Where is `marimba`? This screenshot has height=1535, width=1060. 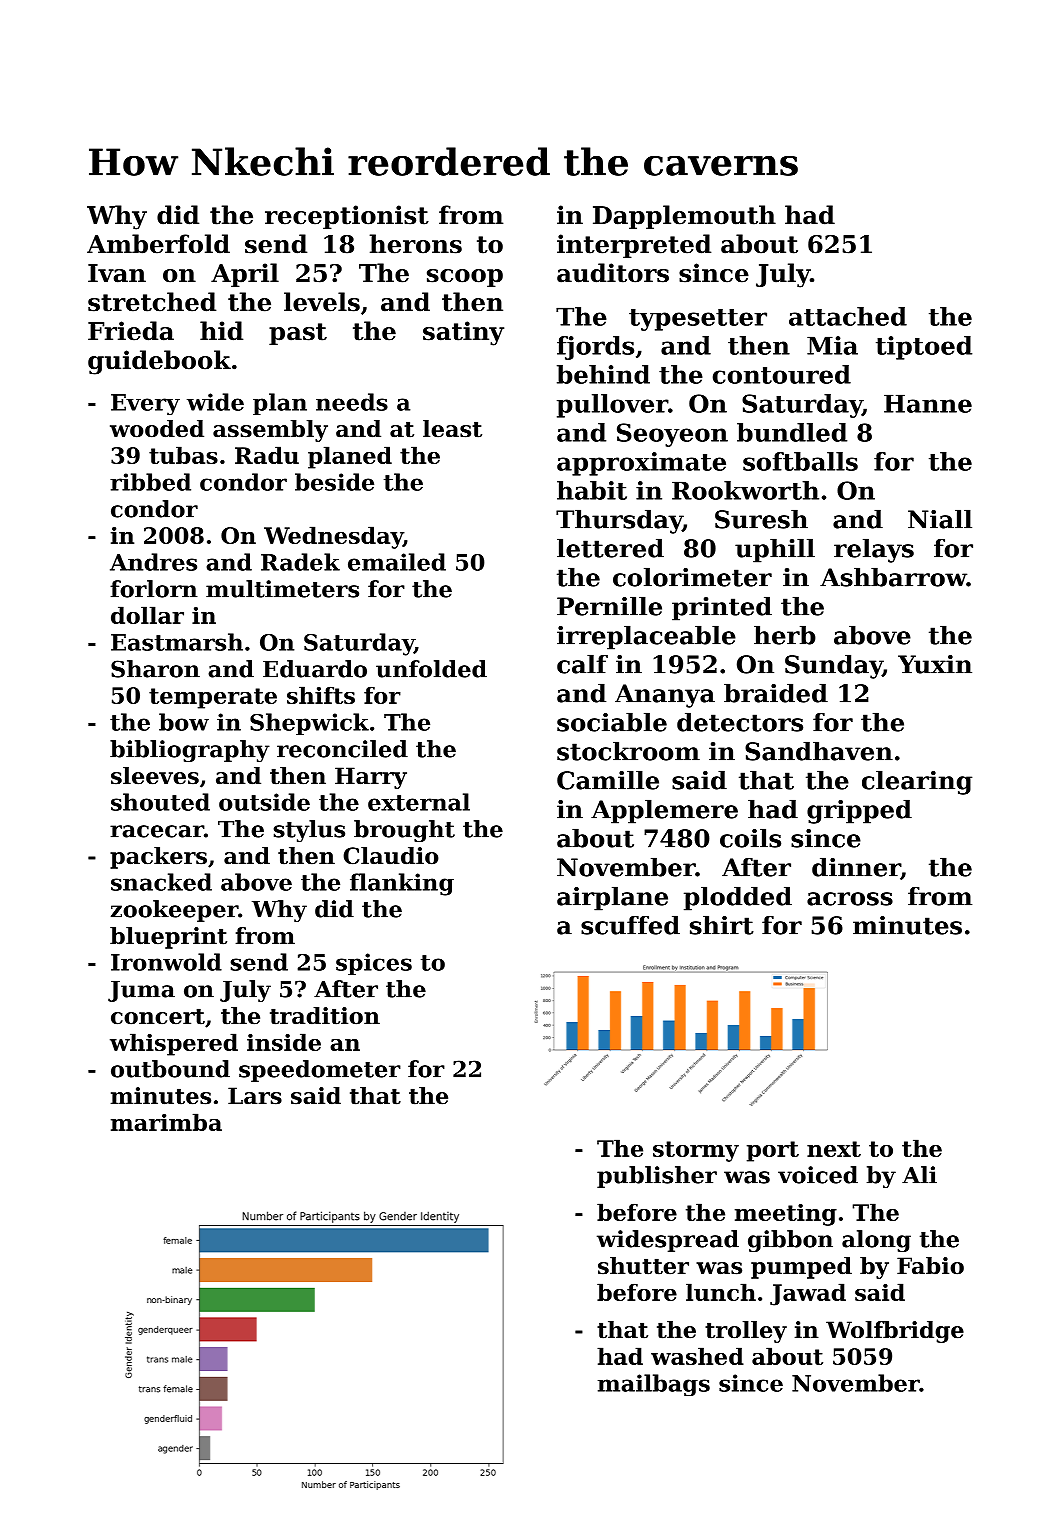
marimba is located at coordinates (166, 1122).
